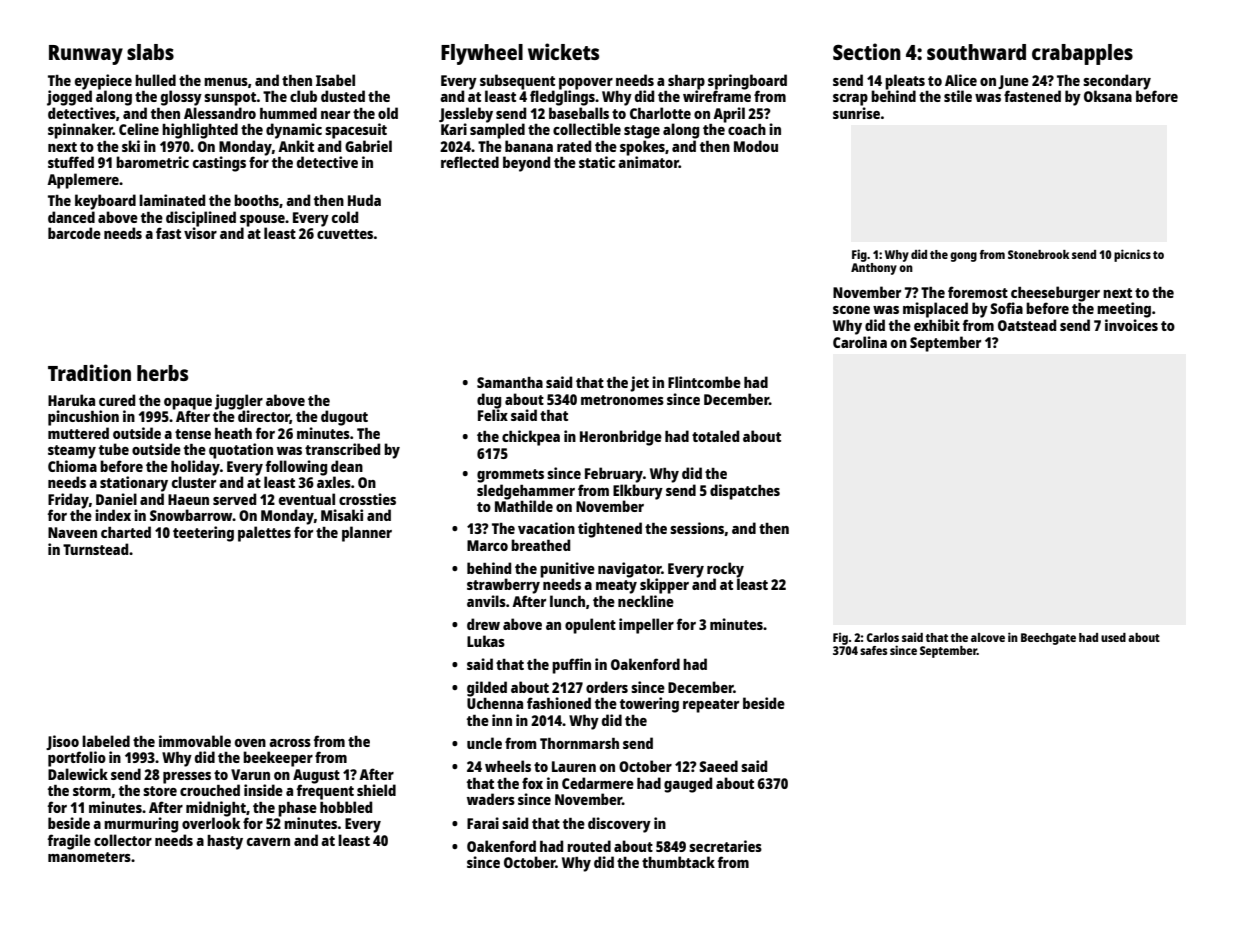 The image size is (1233, 952). I want to click on Runway, so click(86, 55).
